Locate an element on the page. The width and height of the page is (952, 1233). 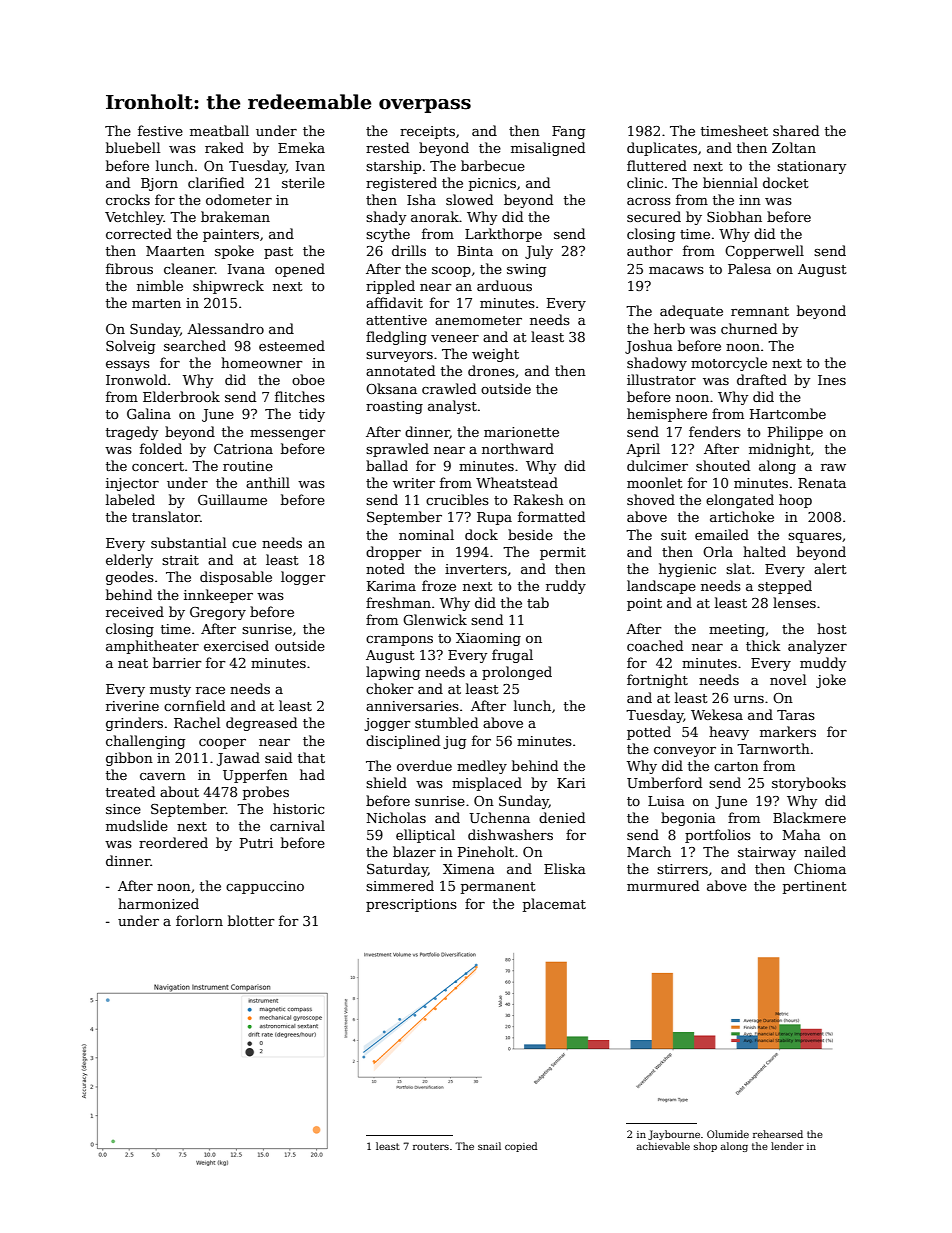
Rakesh is located at coordinates (539, 499).
